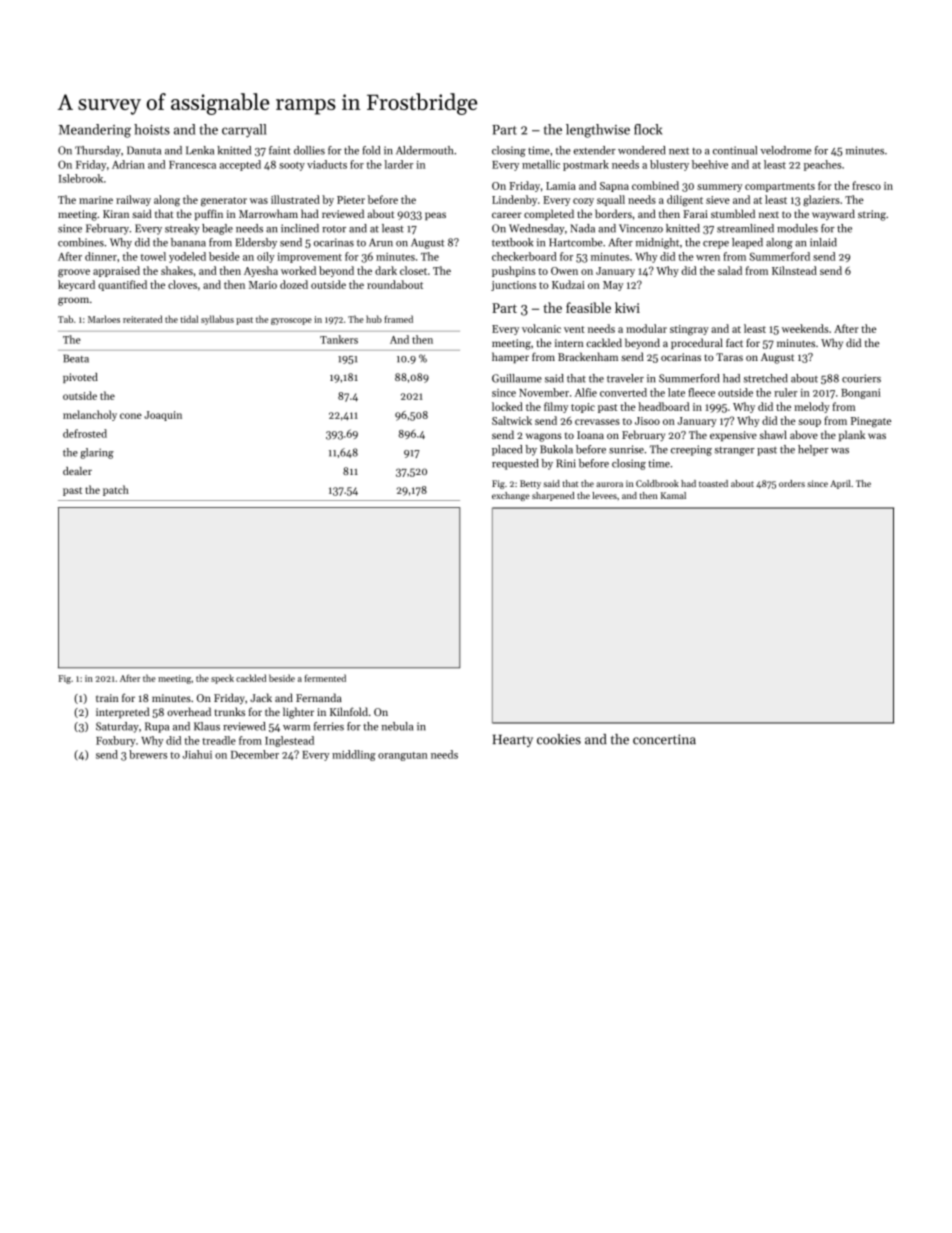  What do you see at coordinates (664, 739) in the screenshot?
I see `concertina` at bounding box center [664, 739].
